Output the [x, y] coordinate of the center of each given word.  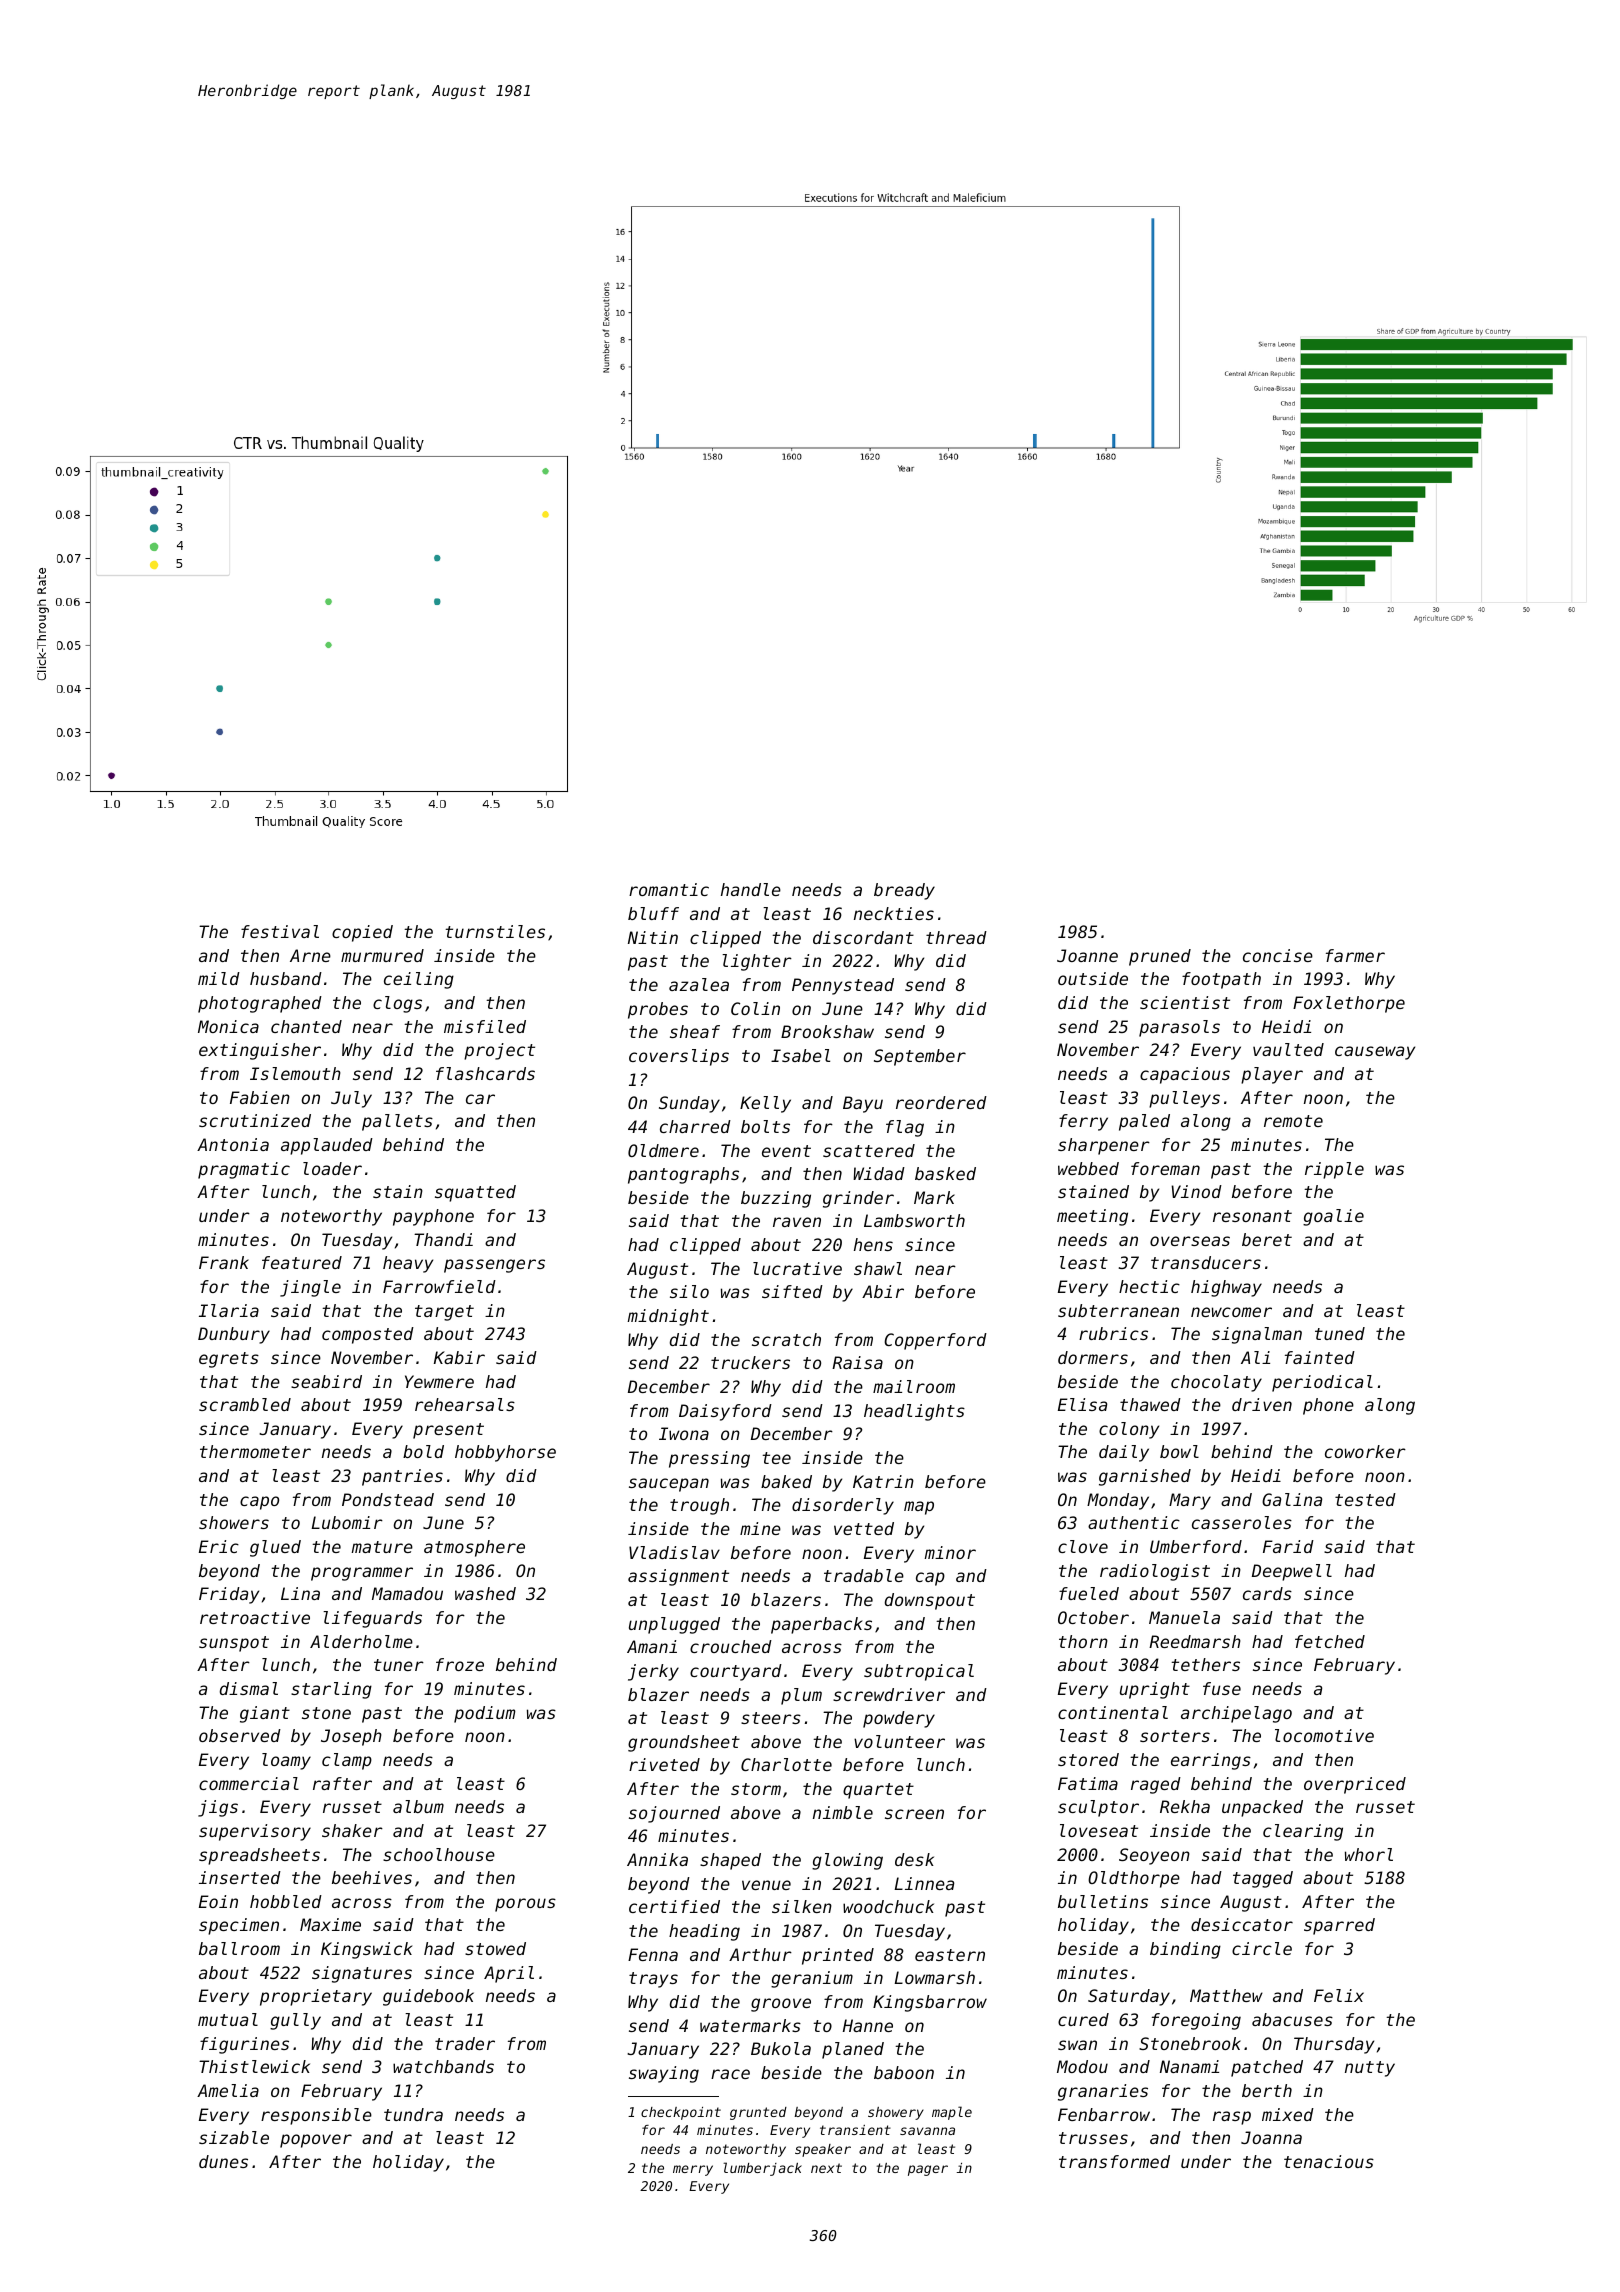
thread [956, 937]
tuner [399, 1665]
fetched [1330, 1641]
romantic [669, 889]
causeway [1375, 1053]
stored [1088, 1759]
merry [693, 2170]
